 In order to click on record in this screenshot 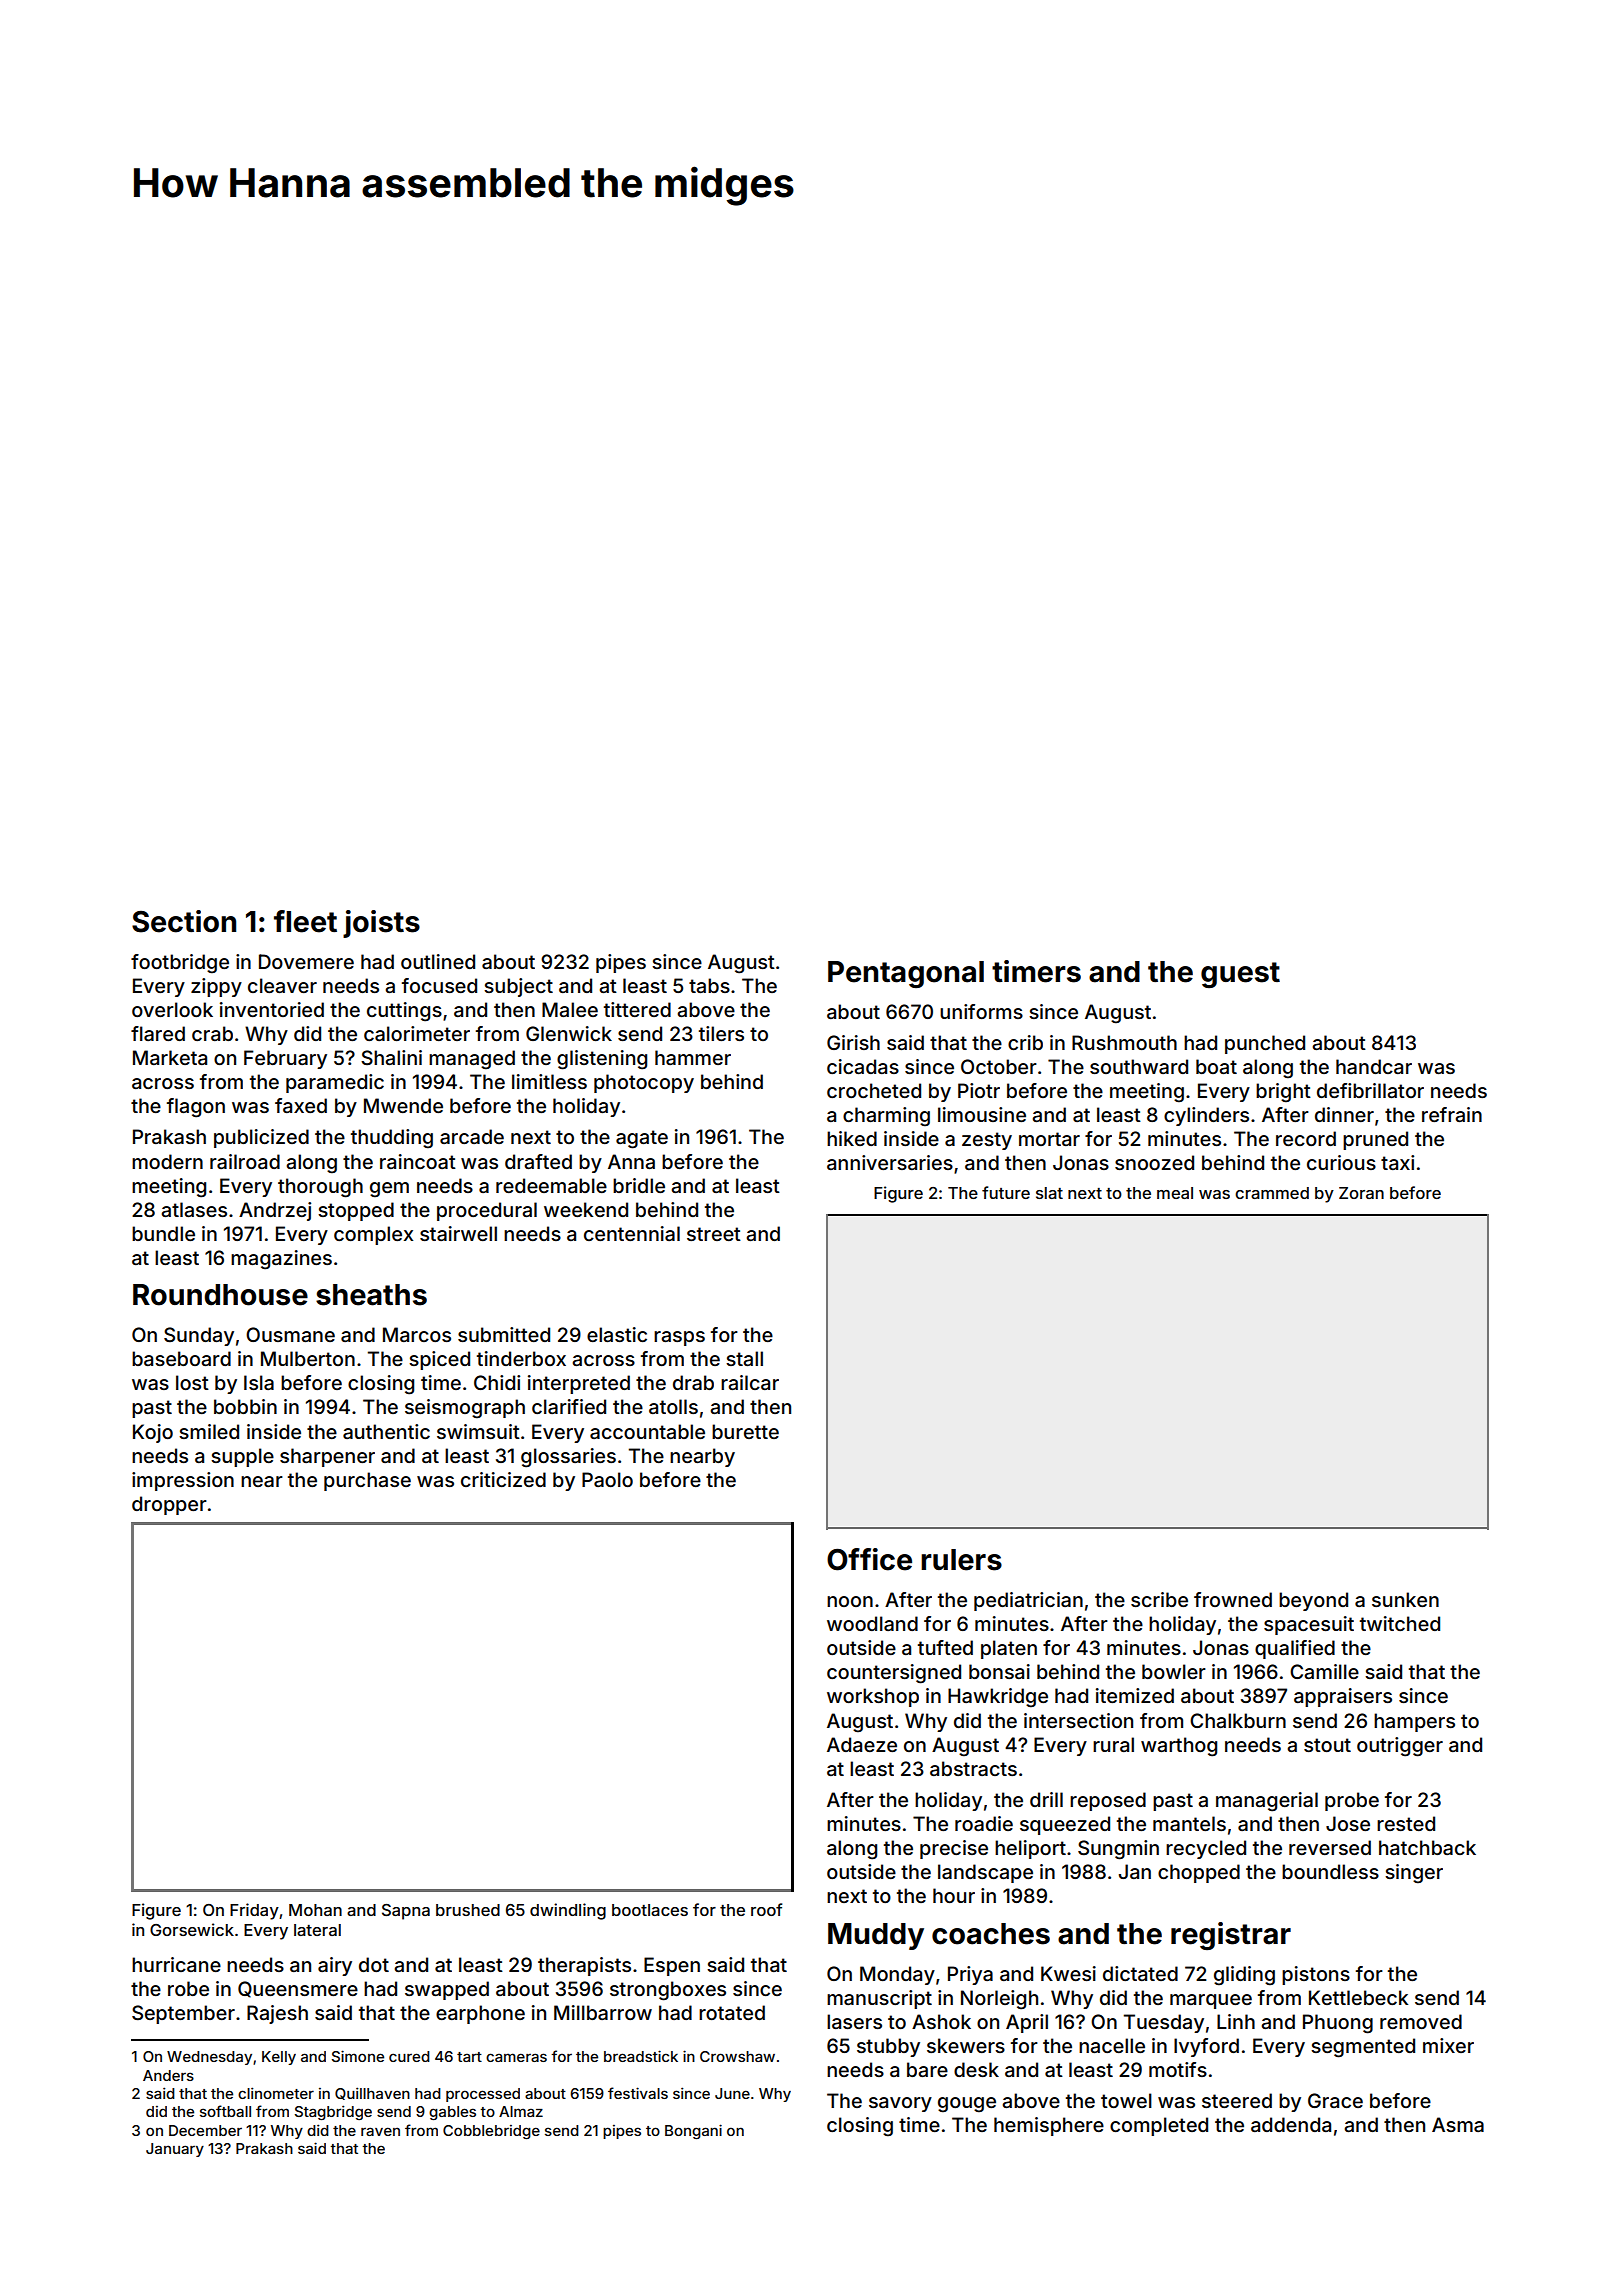, I will do `click(1306, 1138)`.
